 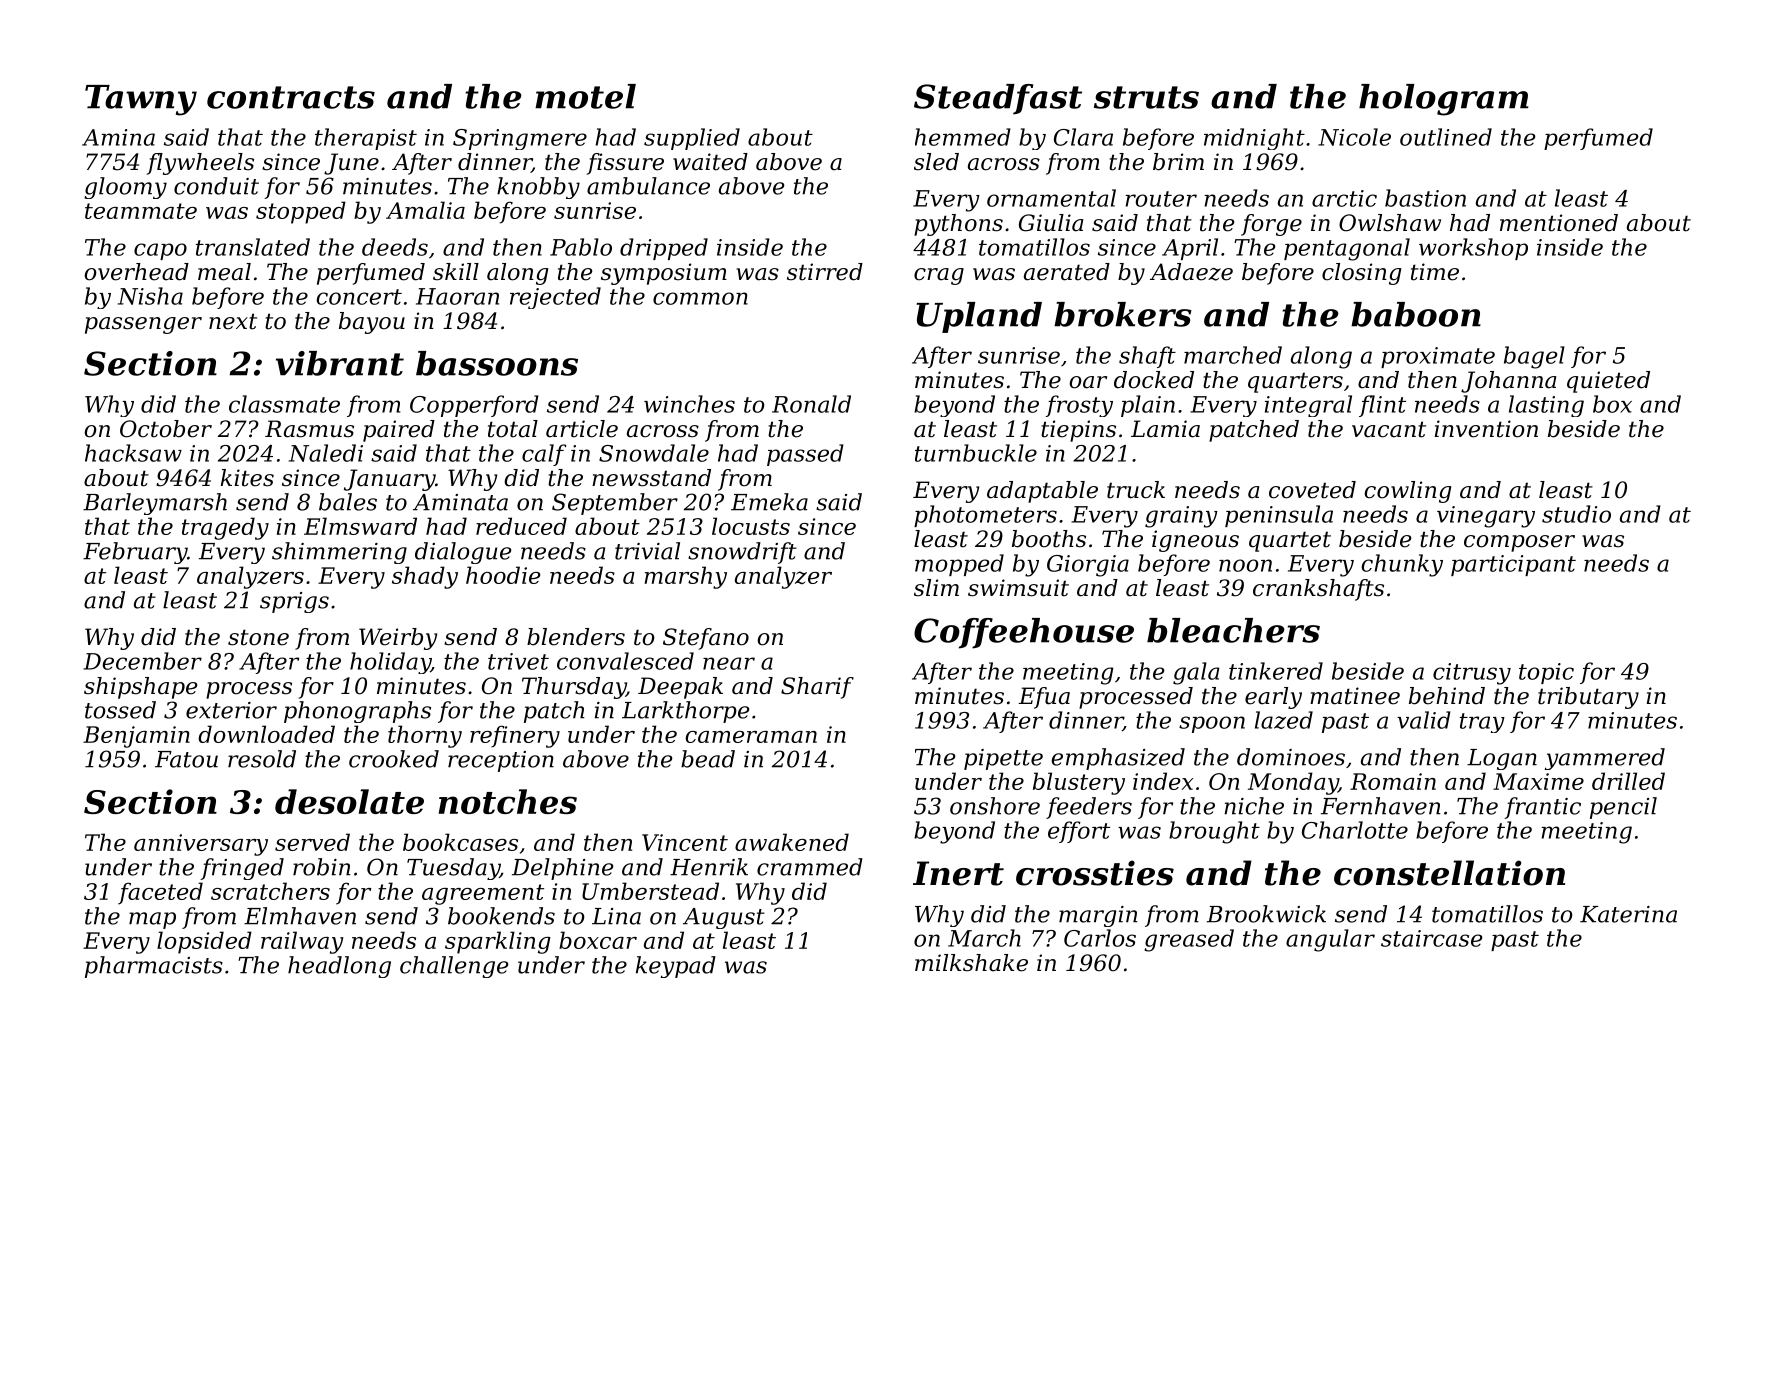 What do you see at coordinates (497, 363) in the screenshot?
I see `bassoons` at bounding box center [497, 363].
